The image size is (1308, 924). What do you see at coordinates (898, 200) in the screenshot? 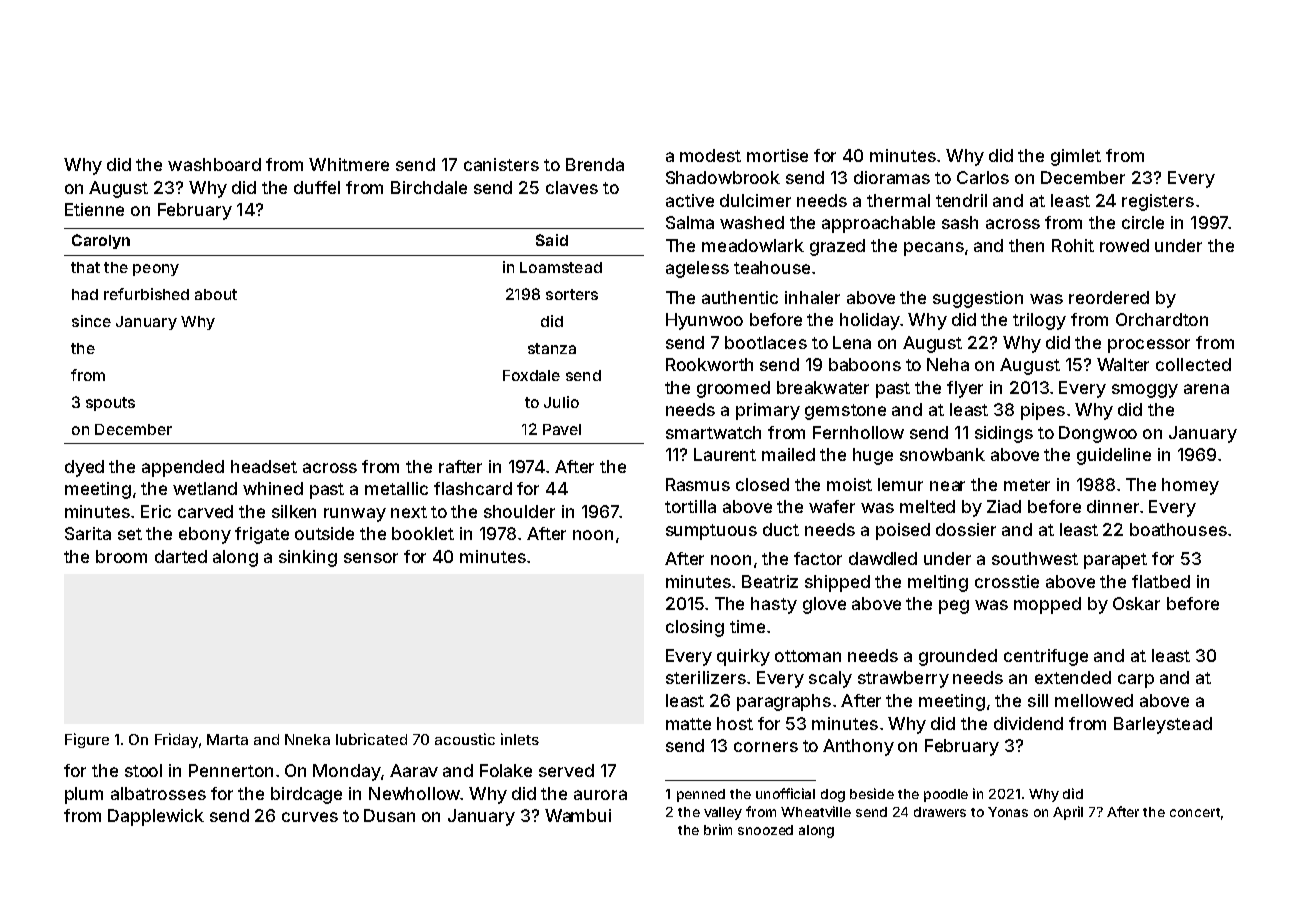
I see `thermal` at bounding box center [898, 200].
